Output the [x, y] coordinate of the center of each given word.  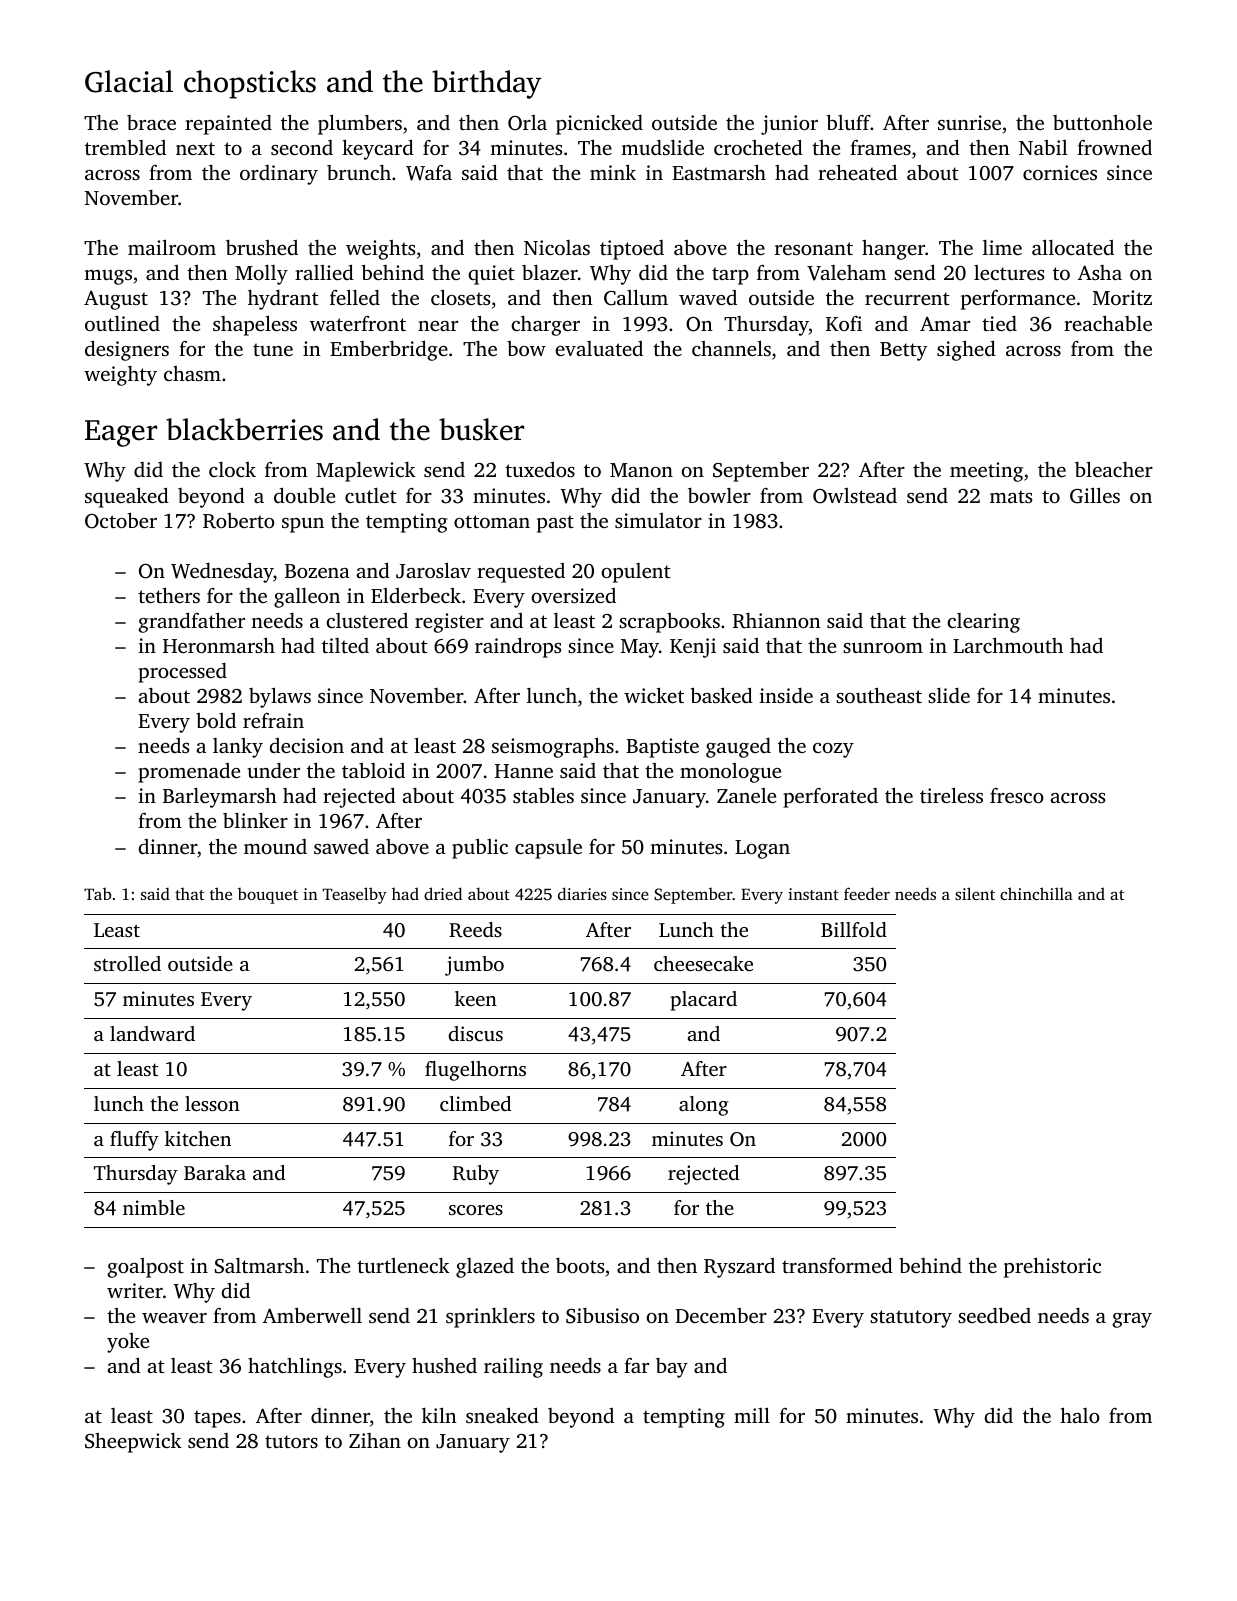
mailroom [172, 247]
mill [752, 1415]
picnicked [599, 125]
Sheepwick [133, 1443]
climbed [475, 1103]
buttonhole [1102, 122]
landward [152, 1033]
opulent [636, 573]
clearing [983, 623]
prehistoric [1052, 1267]
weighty [120, 376]
